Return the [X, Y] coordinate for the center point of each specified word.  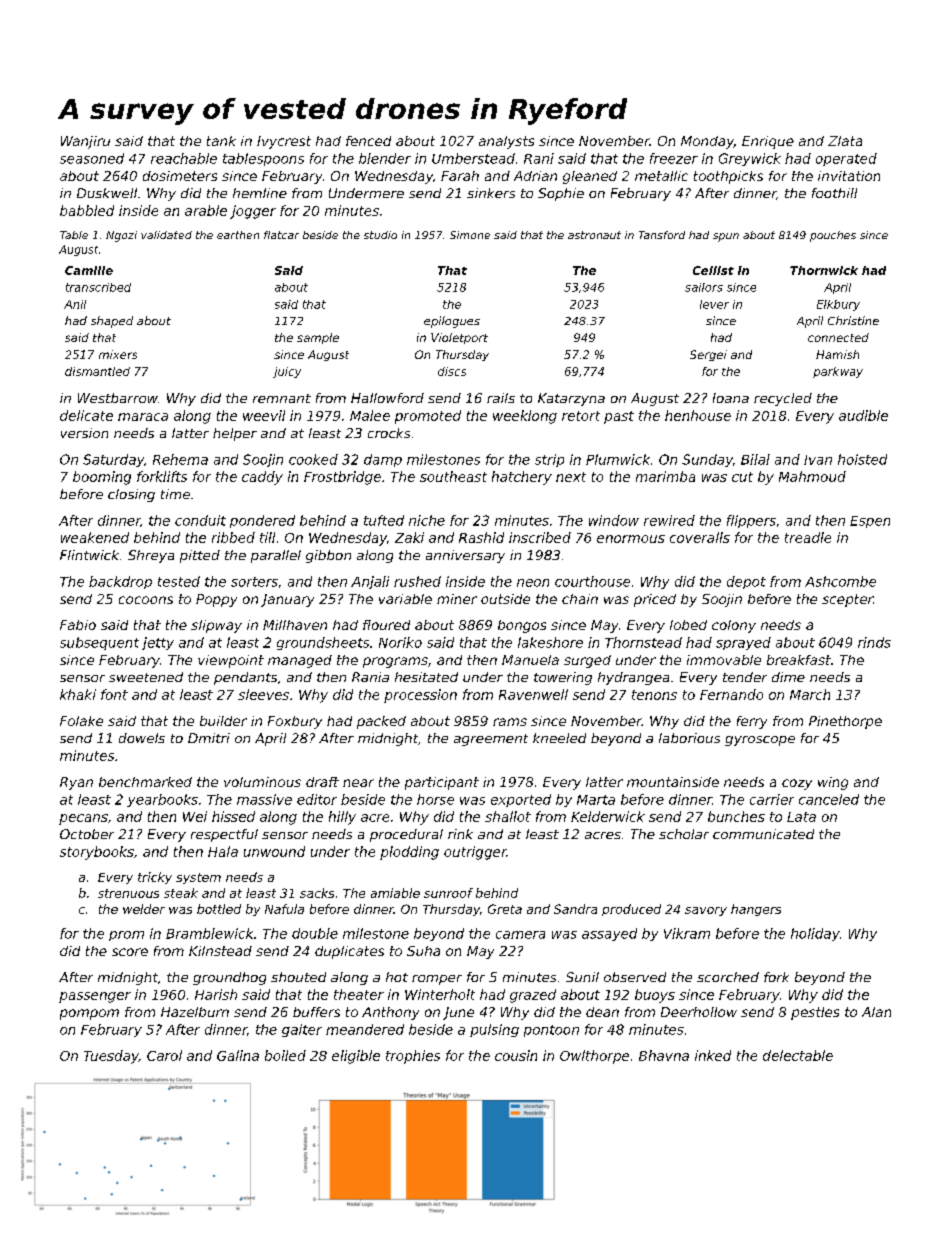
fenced [368, 141]
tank [221, 141]
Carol [164, 1055]
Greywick [750, 159]
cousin [516, 1055]
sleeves [263, 694]
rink [460, 834]
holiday [815, 934]
